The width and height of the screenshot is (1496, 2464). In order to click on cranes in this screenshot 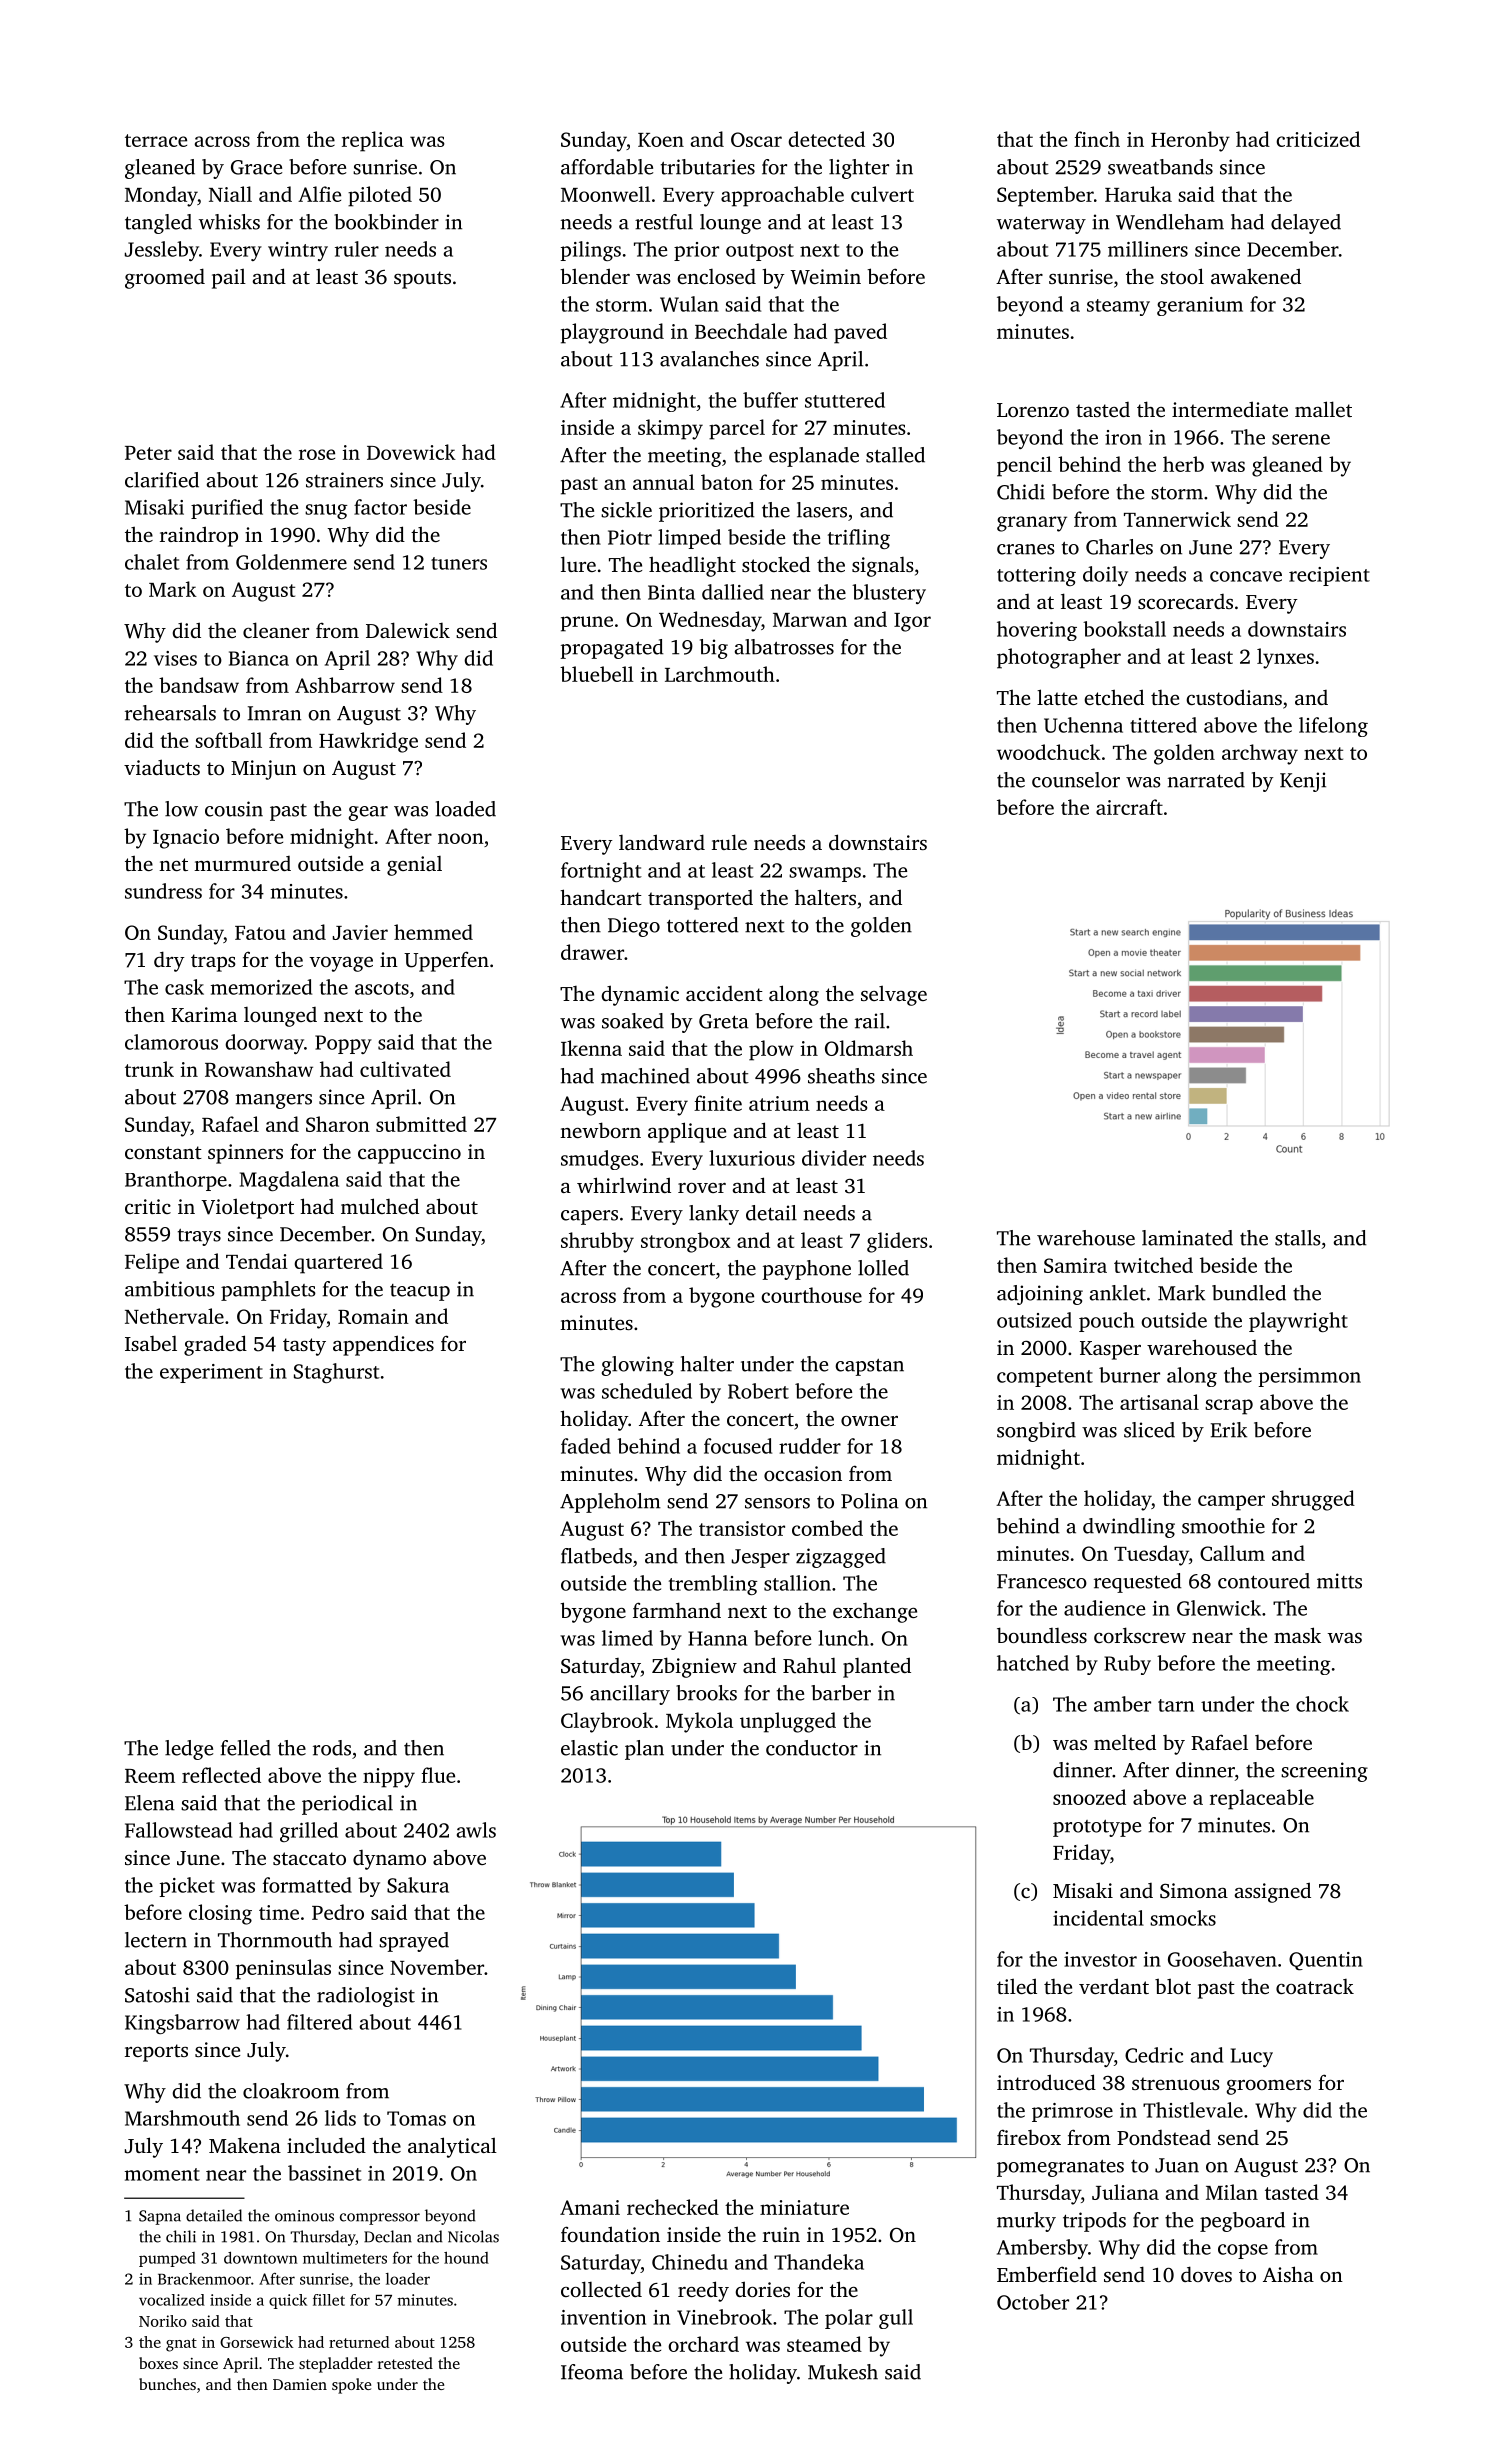, I will do `click(1026, 549)`.
